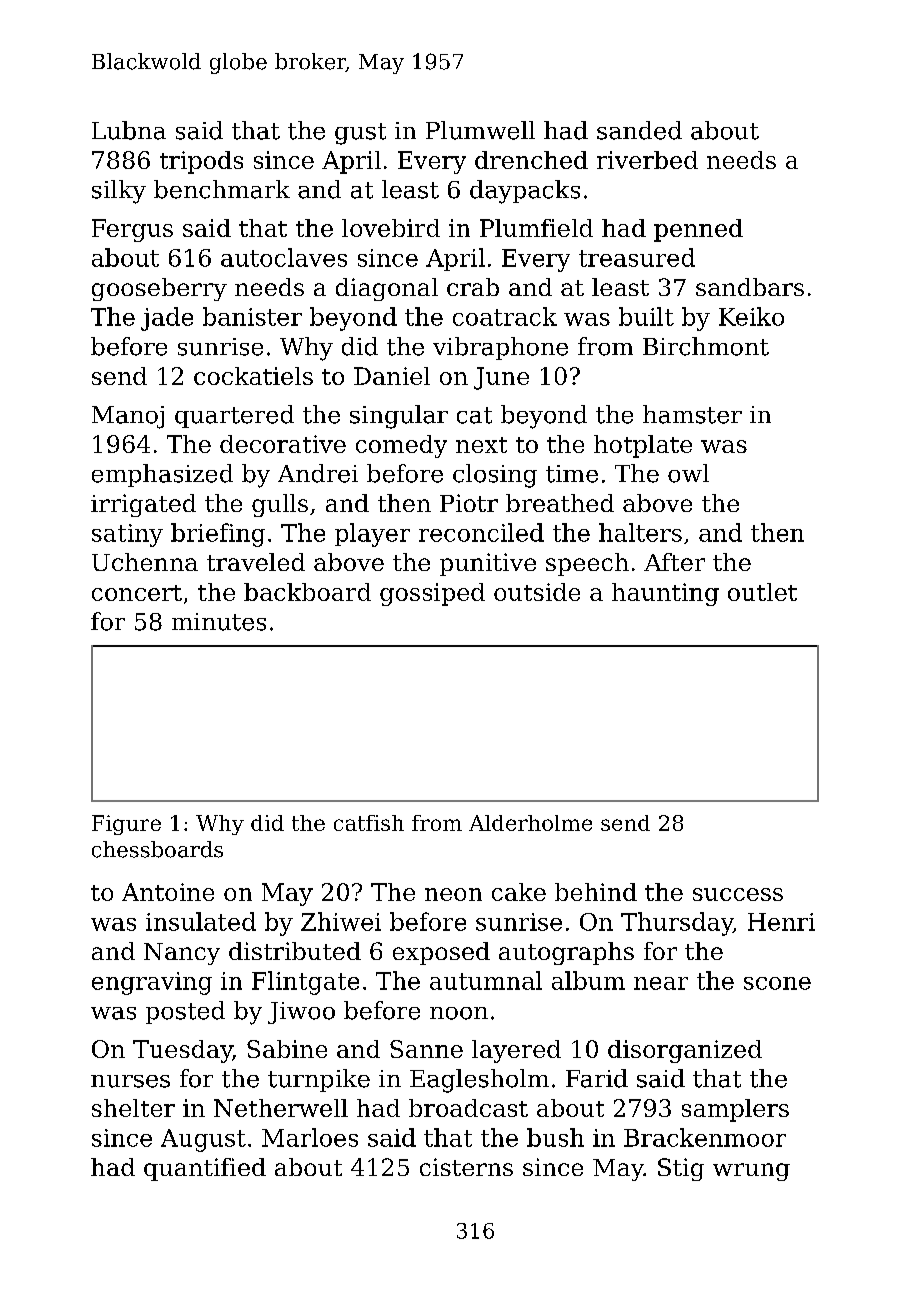  What do you see at coordinates (219, 622) in the document?
I see `minutes` at bounding box center [219, 622].
